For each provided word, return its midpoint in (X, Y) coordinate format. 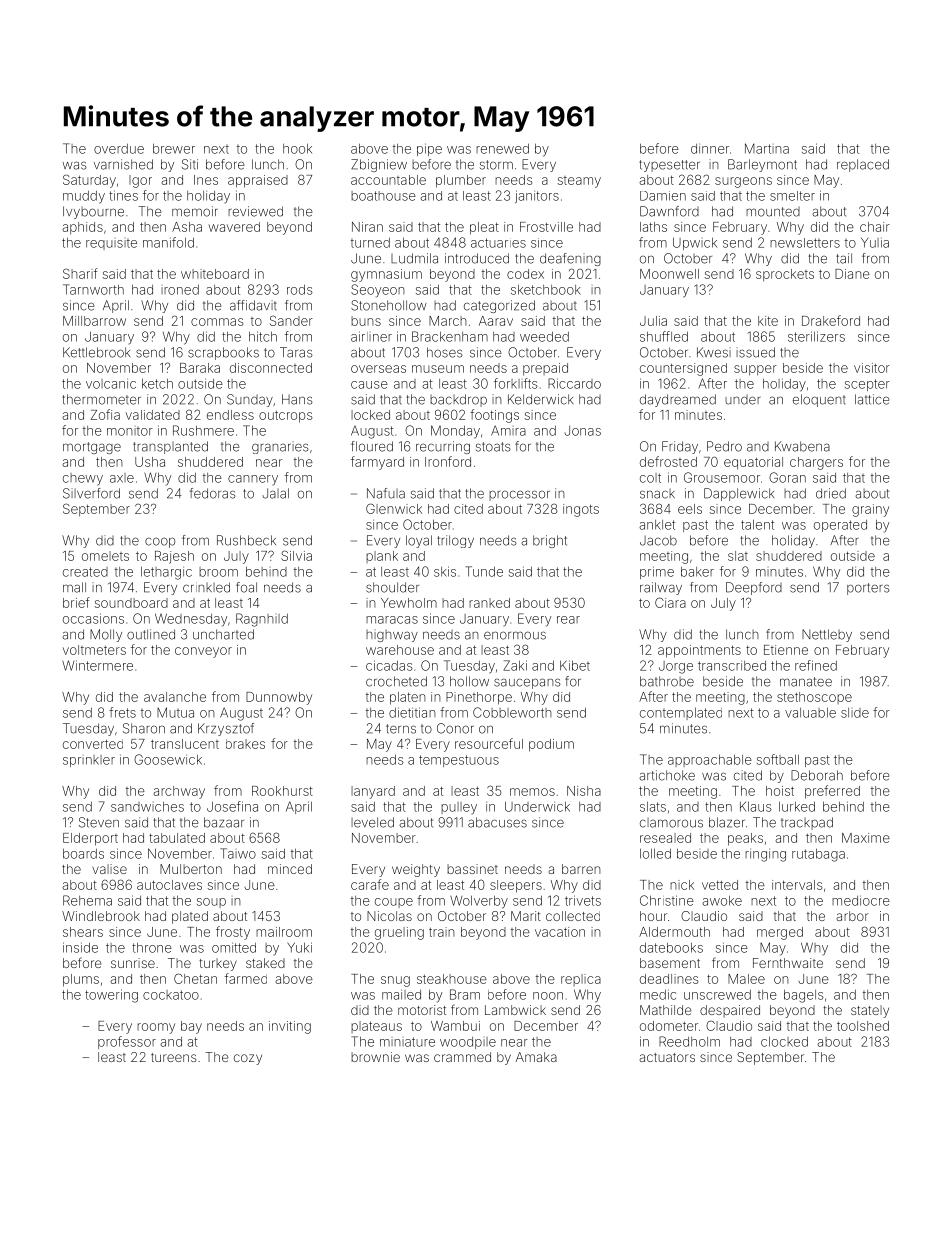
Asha (187, 227)
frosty (233, 933)
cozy (248, 1059)
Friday (680, 447)
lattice (872, 399)
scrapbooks (223, 353)
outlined (151, 634)
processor (519, 495)
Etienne (786, 650)
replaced (863, 165)
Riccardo (574, 383)
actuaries (498, 243)
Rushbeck (246, 540)
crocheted (396, 681)
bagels (804, 996)
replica (581, 980)
